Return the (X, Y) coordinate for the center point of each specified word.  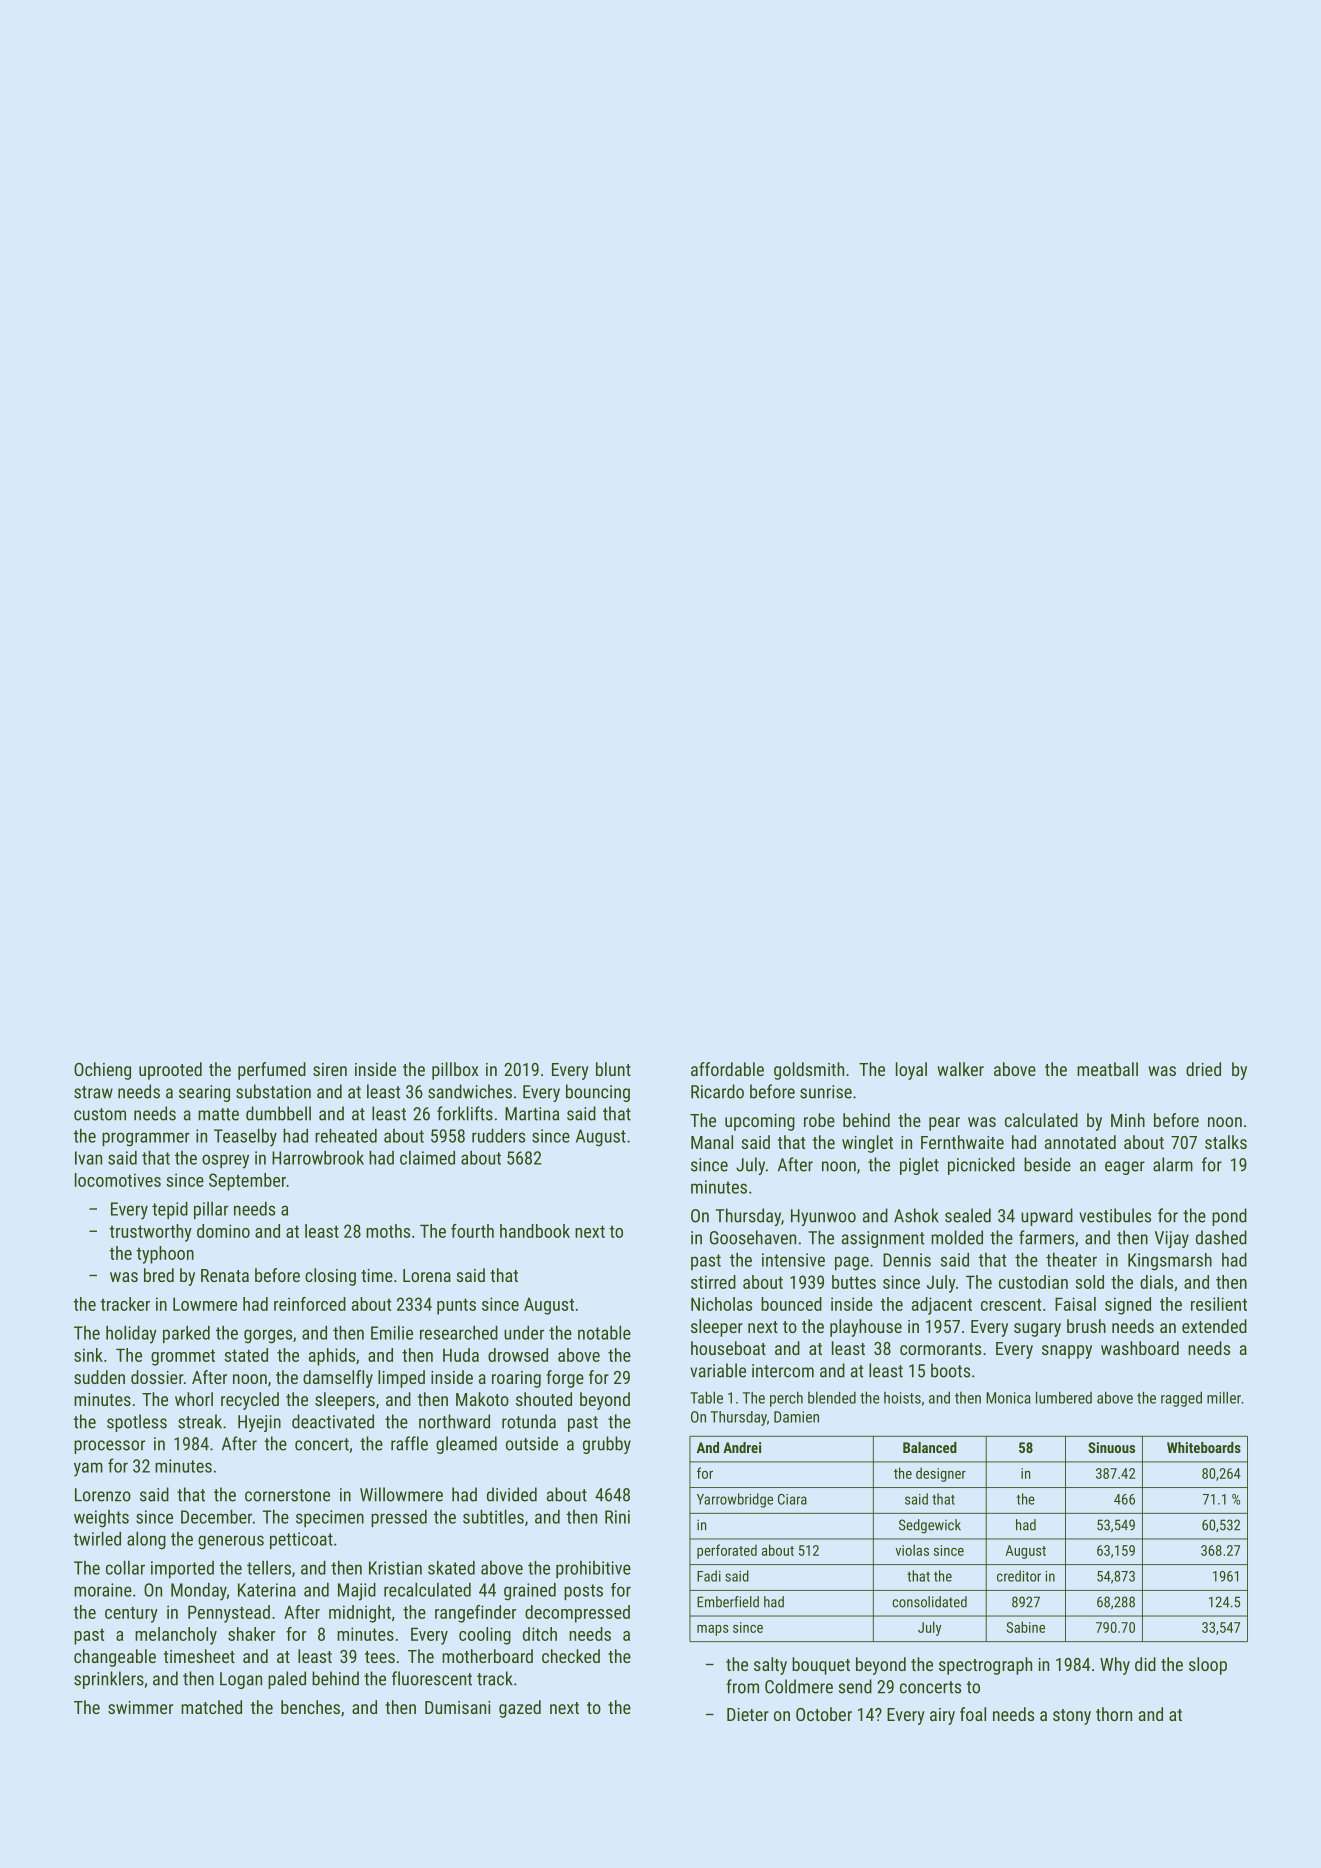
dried (1203, 1069)
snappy (1067, 1352)
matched (211, 1707)
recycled (250, 1401)
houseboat (728, 1348)
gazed (520, 1709)
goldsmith (809, 1071)
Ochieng (102, 1071)
